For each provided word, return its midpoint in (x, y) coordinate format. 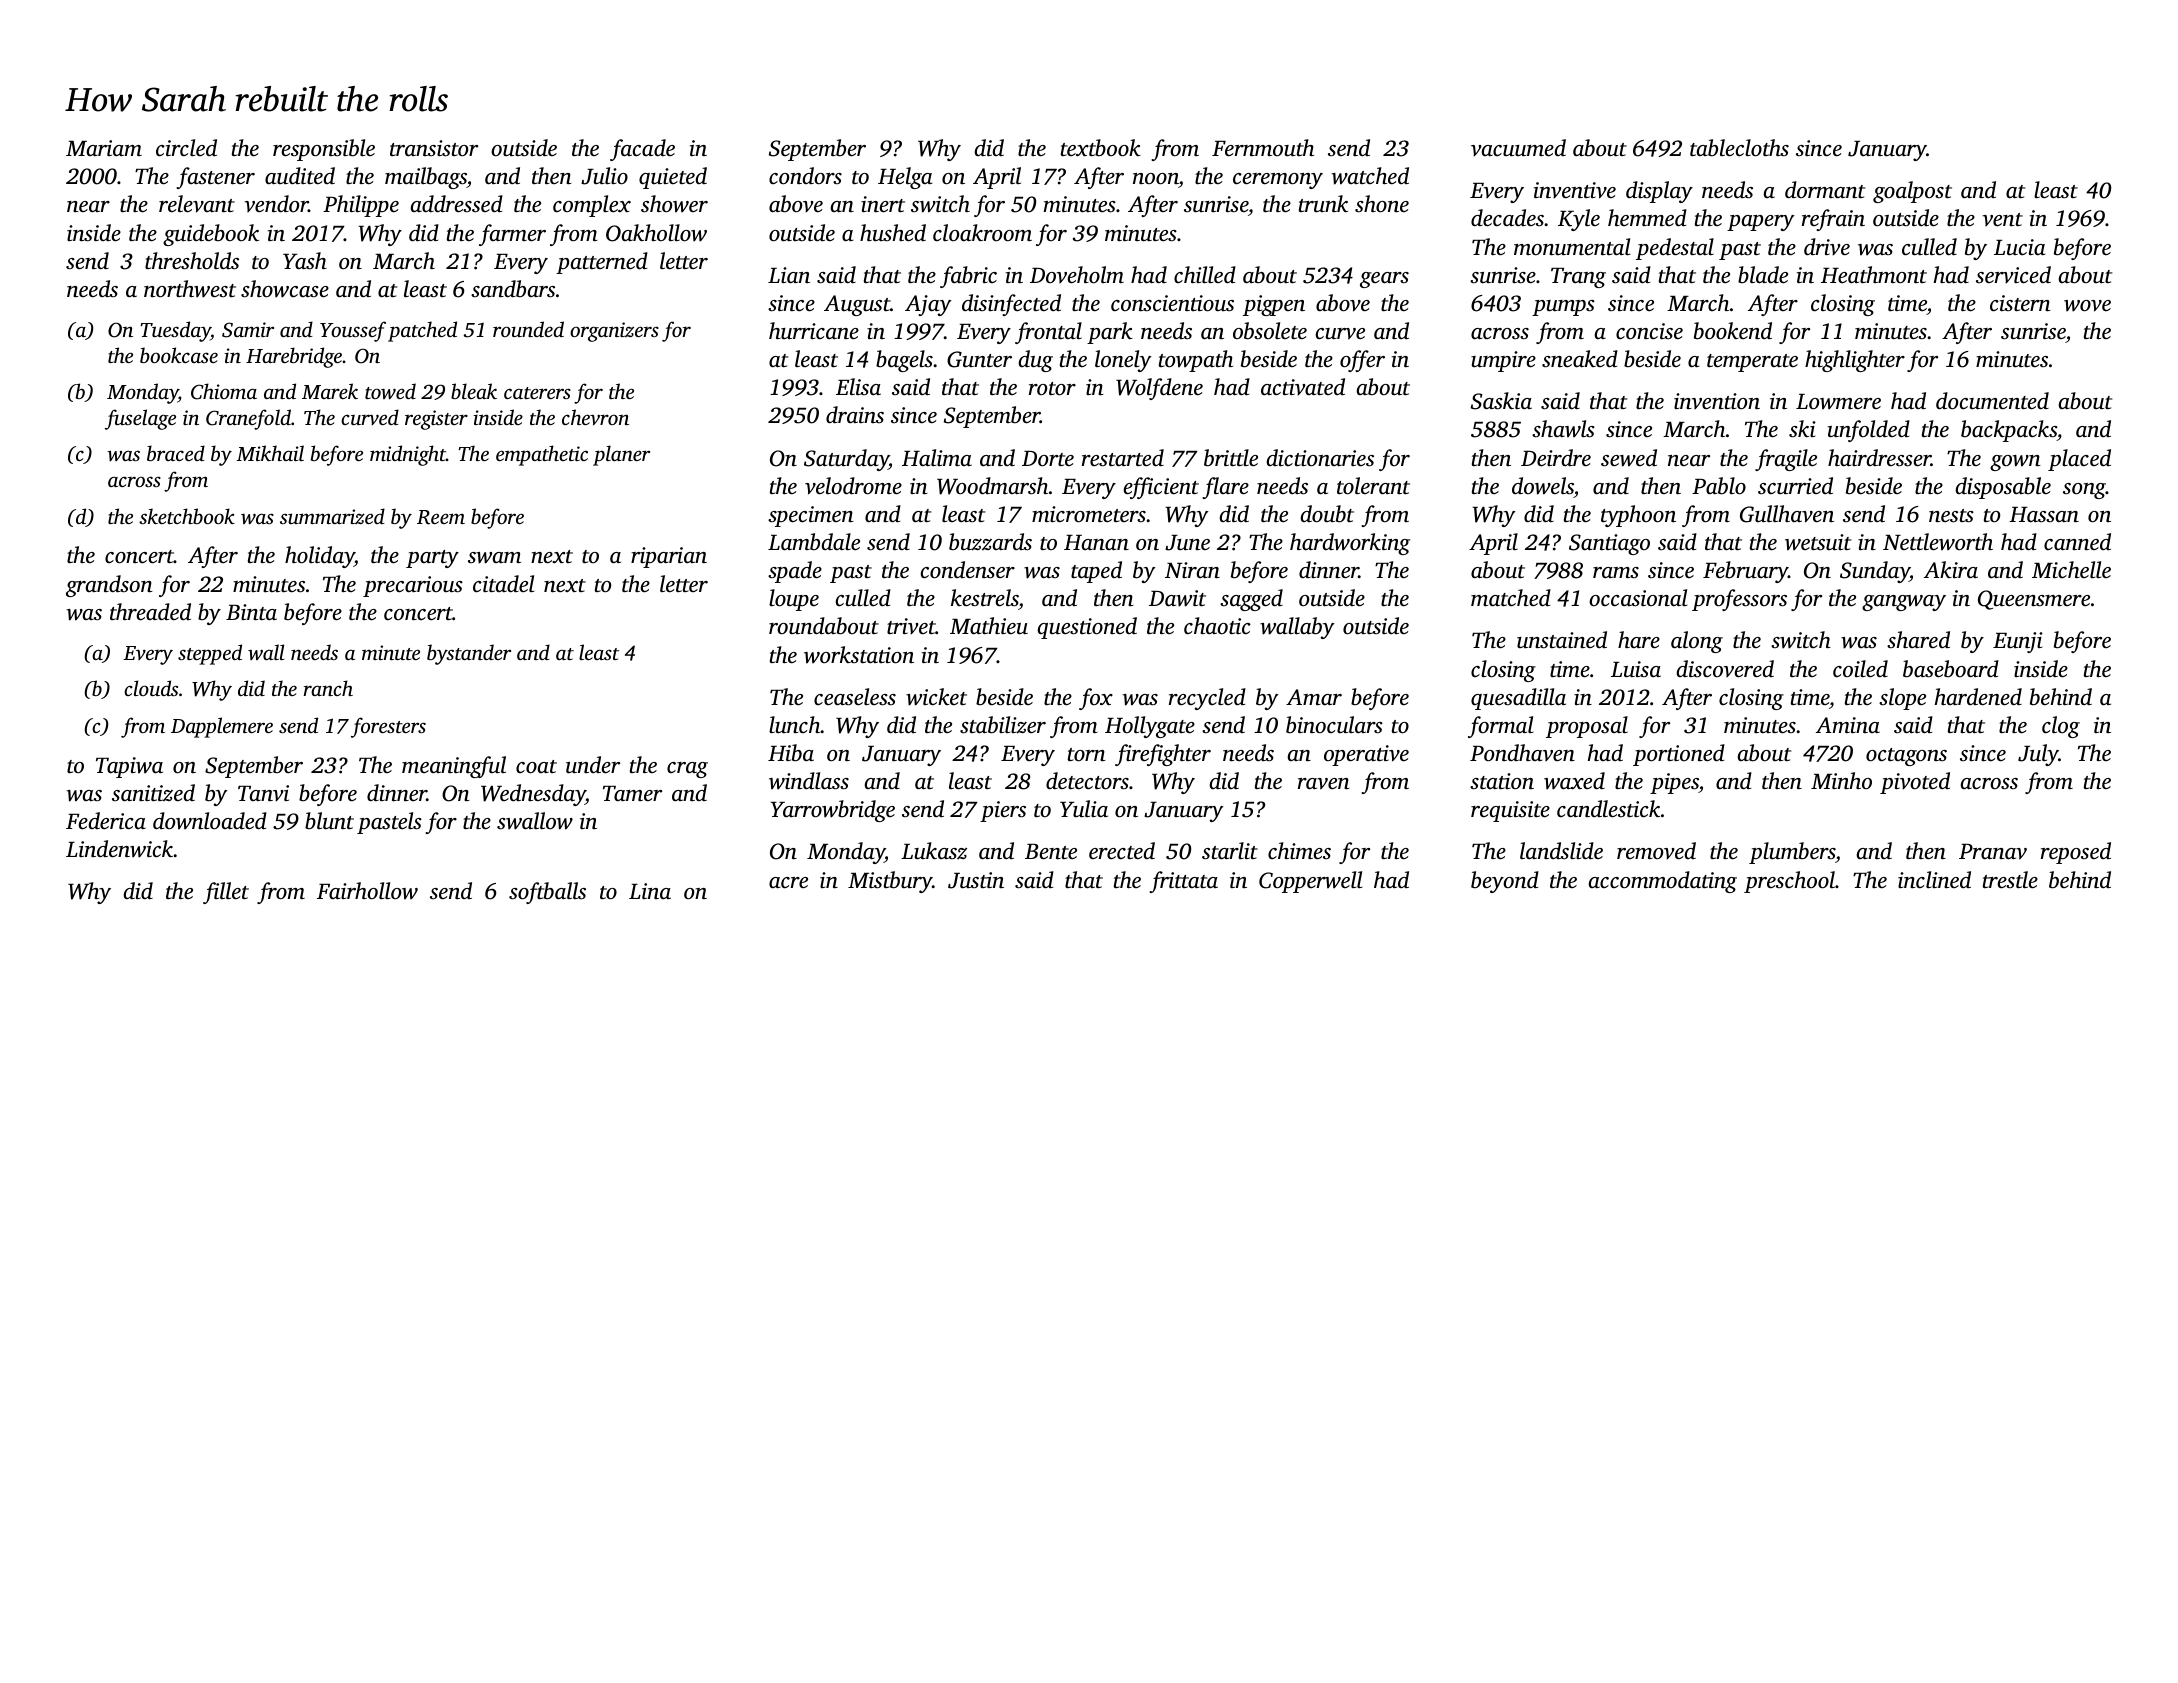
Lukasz (934, 851)
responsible (324, 150)
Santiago (1609, 544)
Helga (905, 178)
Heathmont (1874, 275)
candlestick (1608, 809)
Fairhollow (367, 891)
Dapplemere (222, 727)
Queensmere (2034, 600)
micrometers (1089, 514)
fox (1096, 699)
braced (176, 453)
